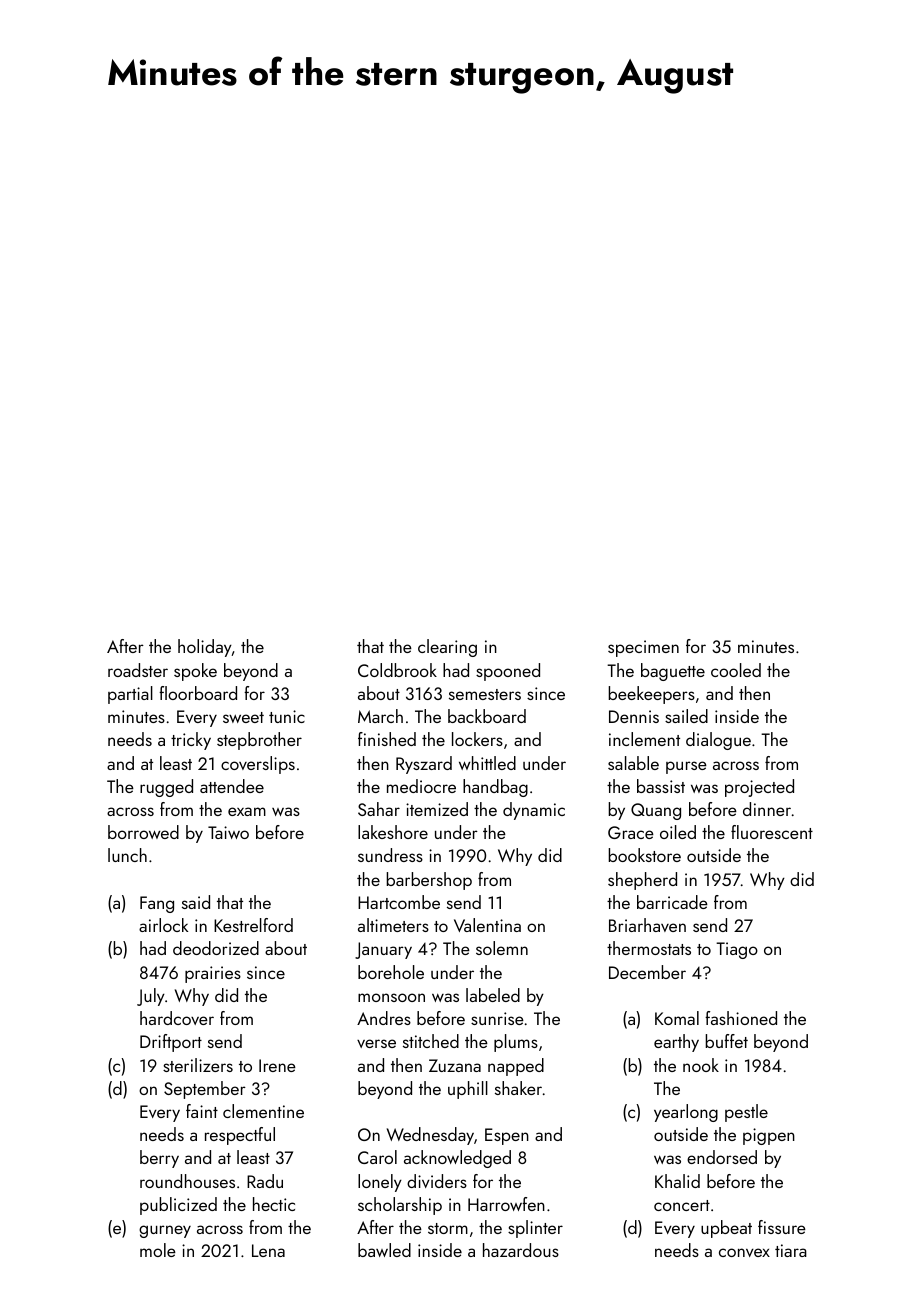  I want to click on bawled, so click(384, 1250).
